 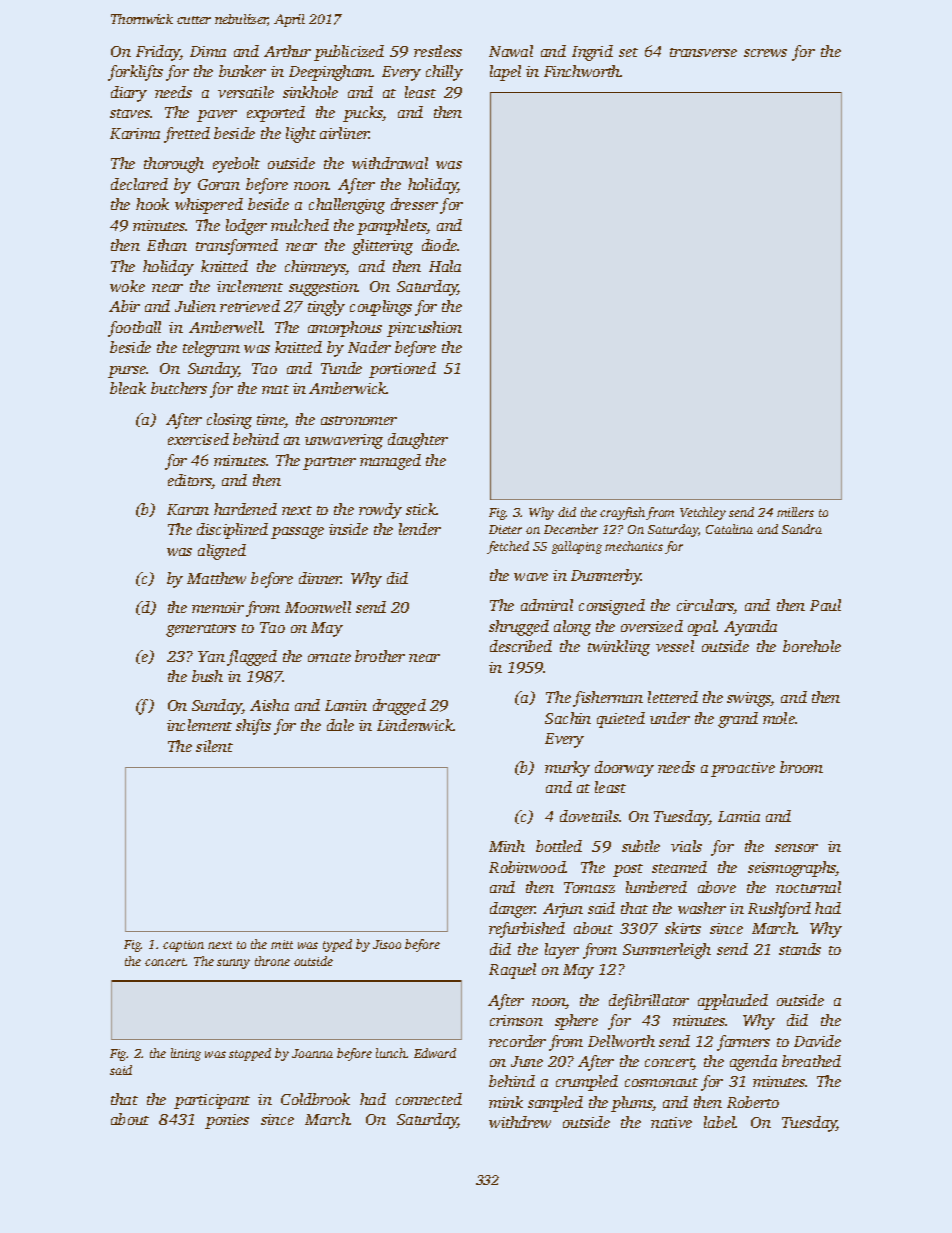 I want to click on Coldbrook, so click(x=315, y=1099).
